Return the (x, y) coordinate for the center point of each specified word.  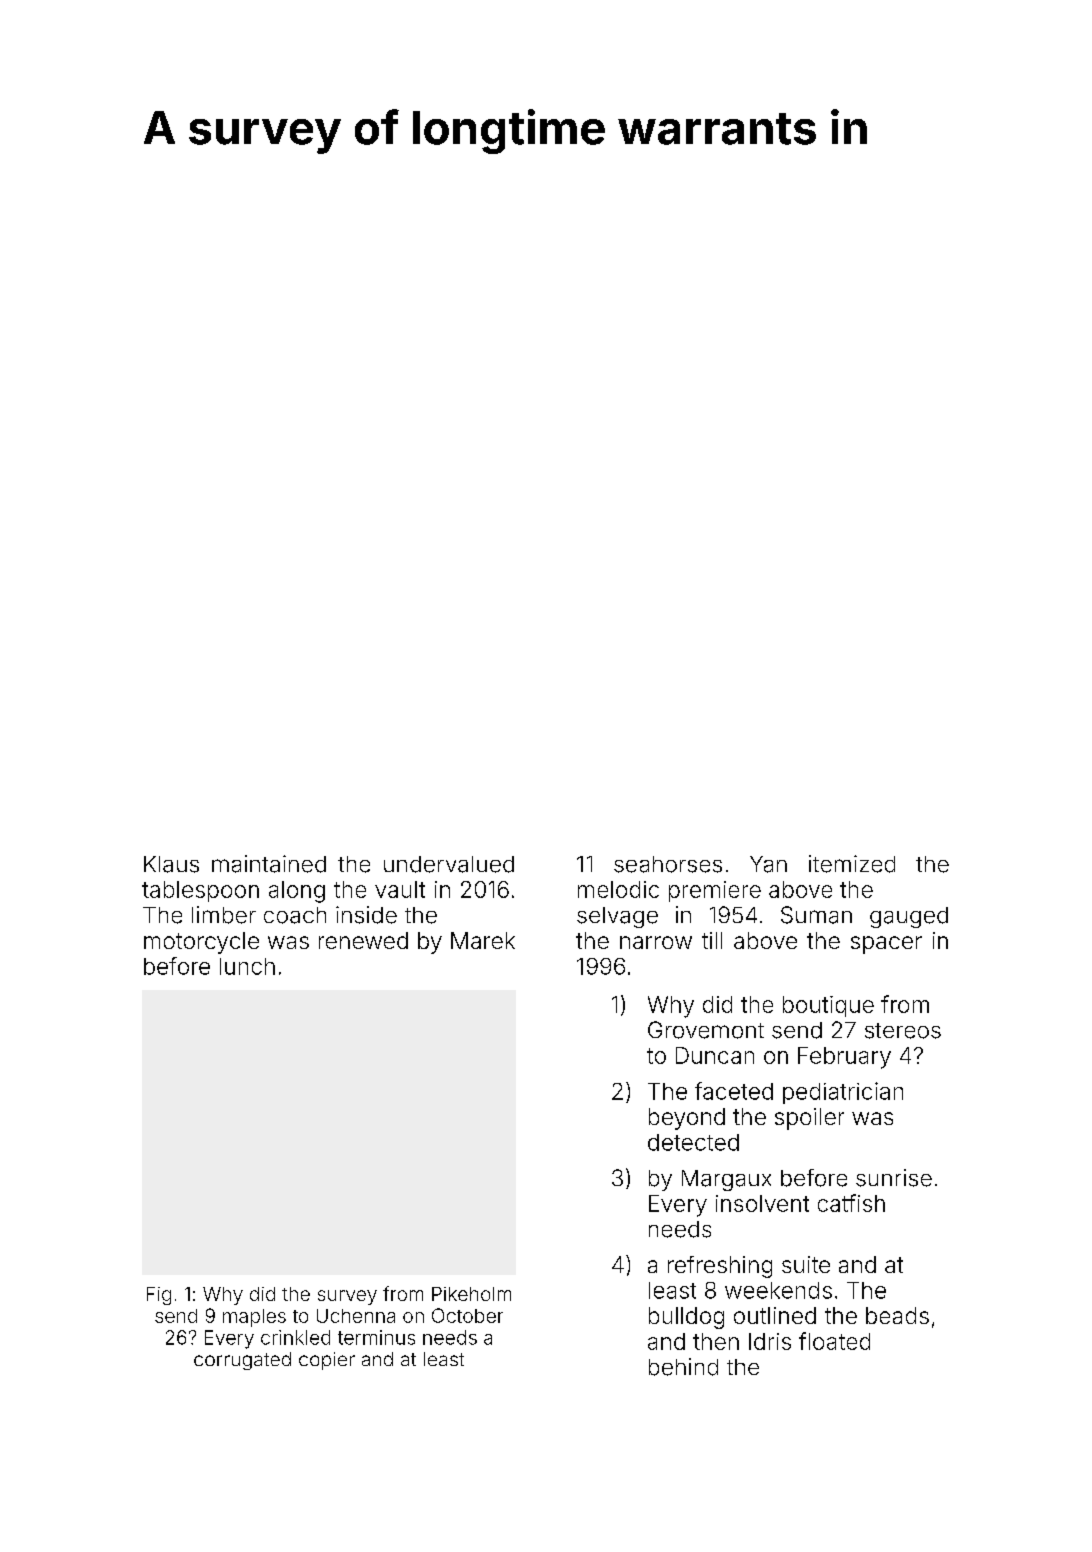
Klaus (171, 864)
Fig (159, 1296)
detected (693, 1142)
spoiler (809, 1119)
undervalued (449, 864)
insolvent (762, 1203)
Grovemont (706, 1030)
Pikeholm (471, 1294)
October (467, 1315)
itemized (852, 864)
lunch (247, 966)
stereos (903, 1031)
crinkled (295, 1337)
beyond (687, 1119)
